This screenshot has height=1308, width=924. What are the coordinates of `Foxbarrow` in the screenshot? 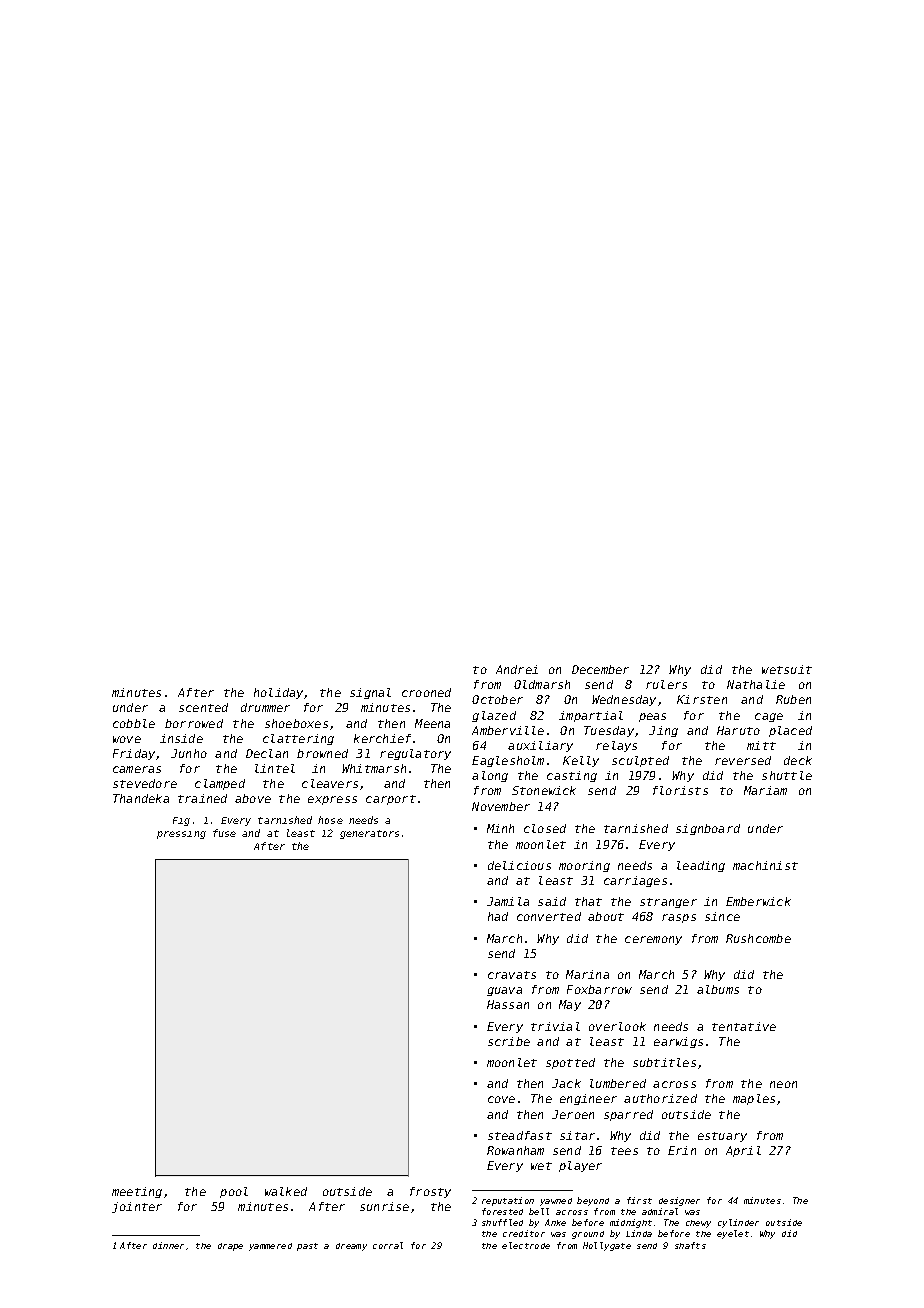 It's located at (599, 989).
